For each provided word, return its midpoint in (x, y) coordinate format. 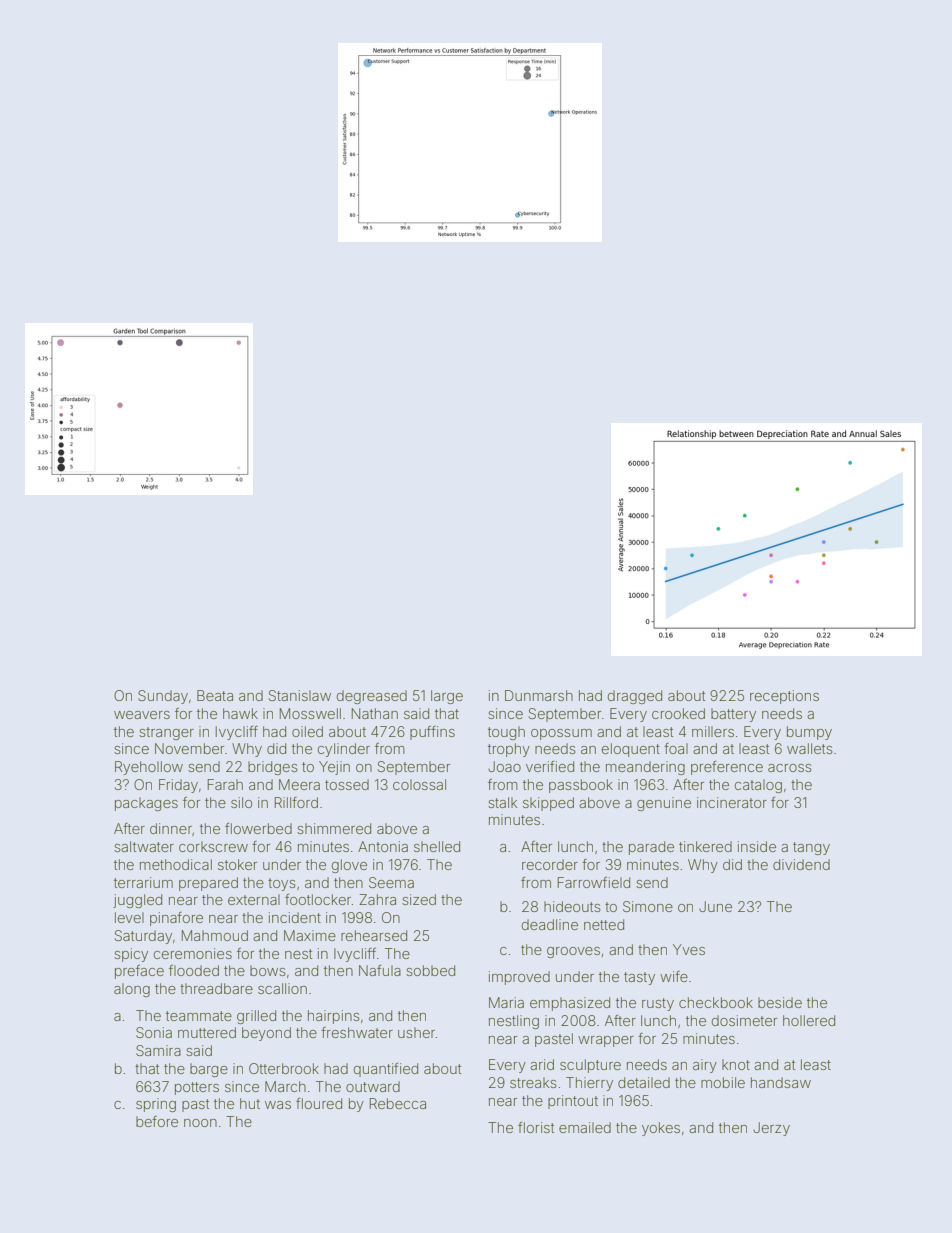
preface (139, 972)
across (790, 768)
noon (200, 1123)
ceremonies (193, 953)
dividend (801, 864)
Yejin (334, 768)
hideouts (572, 906)
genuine (664, 804)
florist (536, 1127)
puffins (432, 733)
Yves (689, 949)
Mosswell (310, 713)
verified (550, 766)
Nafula (380, 970)
